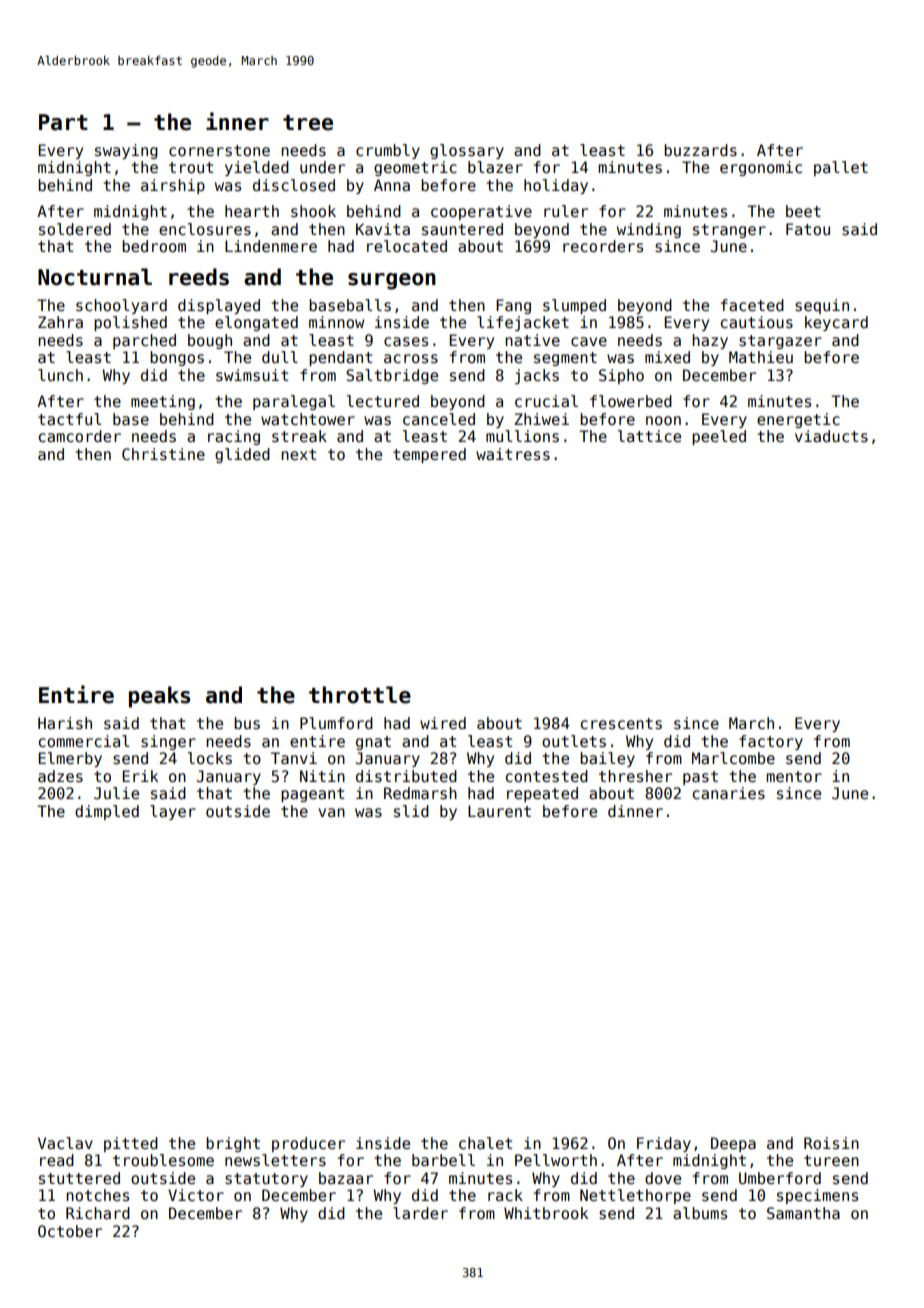  Describe the element at coordinates (196, 1195) in the screenshot. I see `Victor` at that location.
